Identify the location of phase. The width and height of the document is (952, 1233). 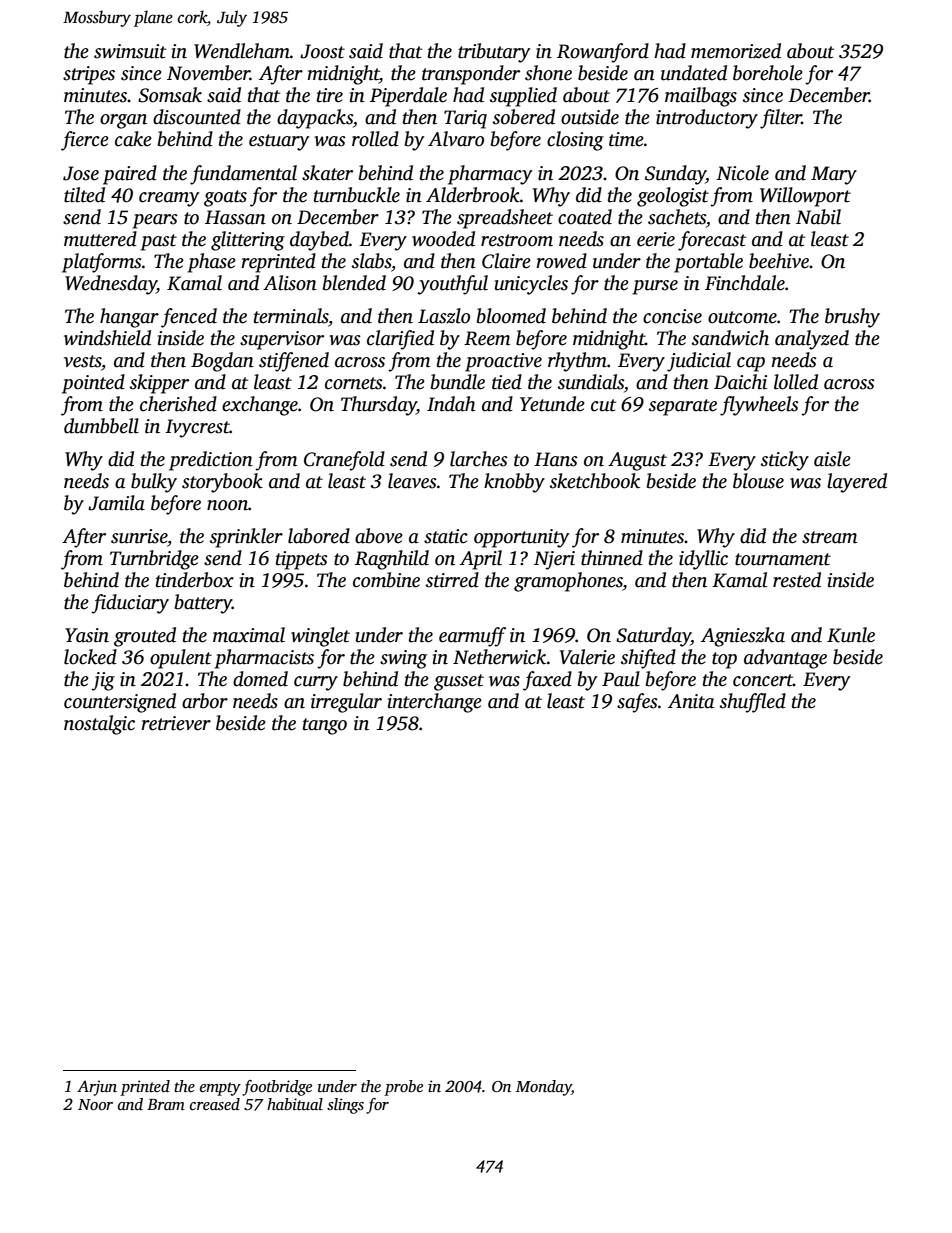
(211, 263).
